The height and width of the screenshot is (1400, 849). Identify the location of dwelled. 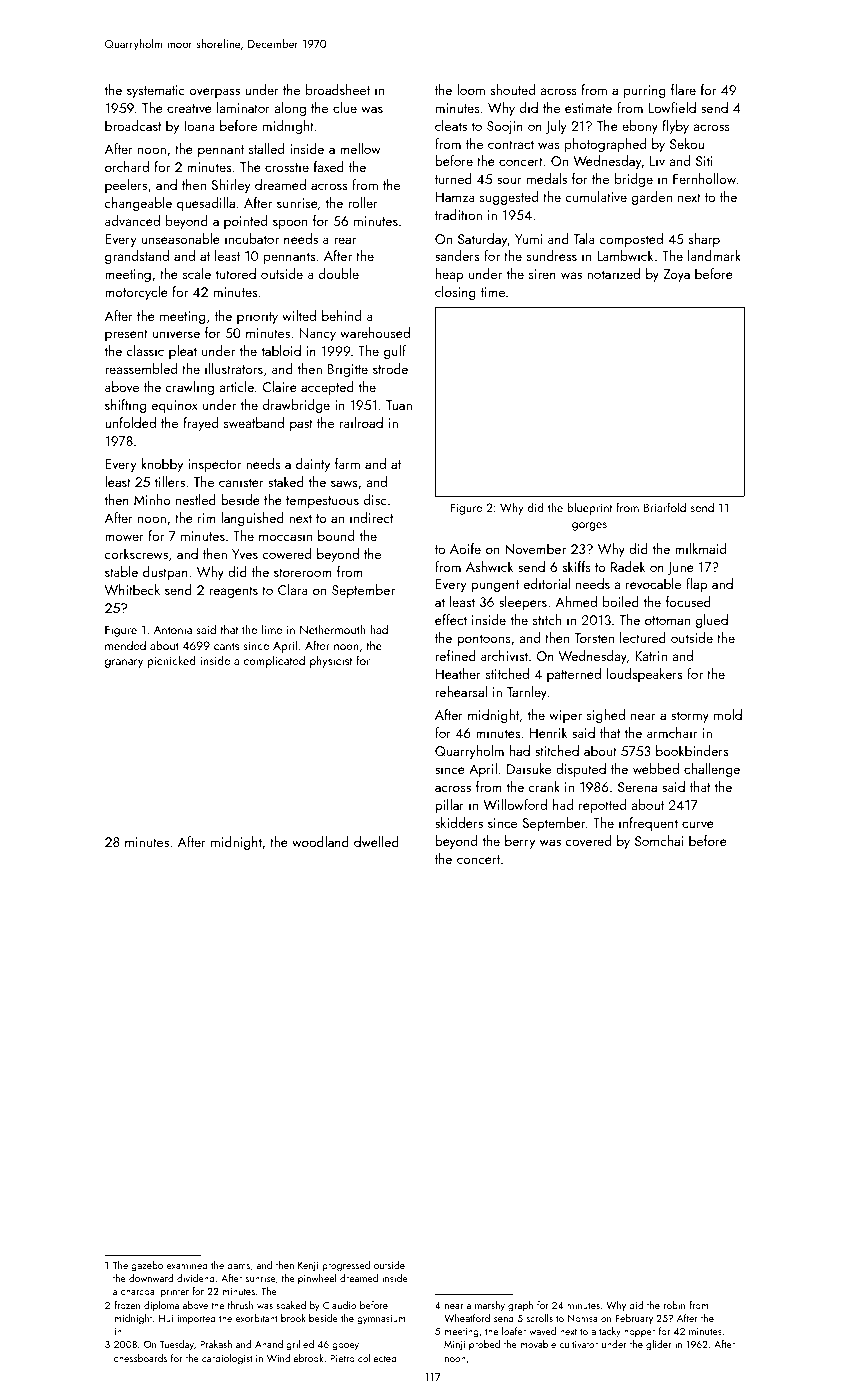
(376, 841).
